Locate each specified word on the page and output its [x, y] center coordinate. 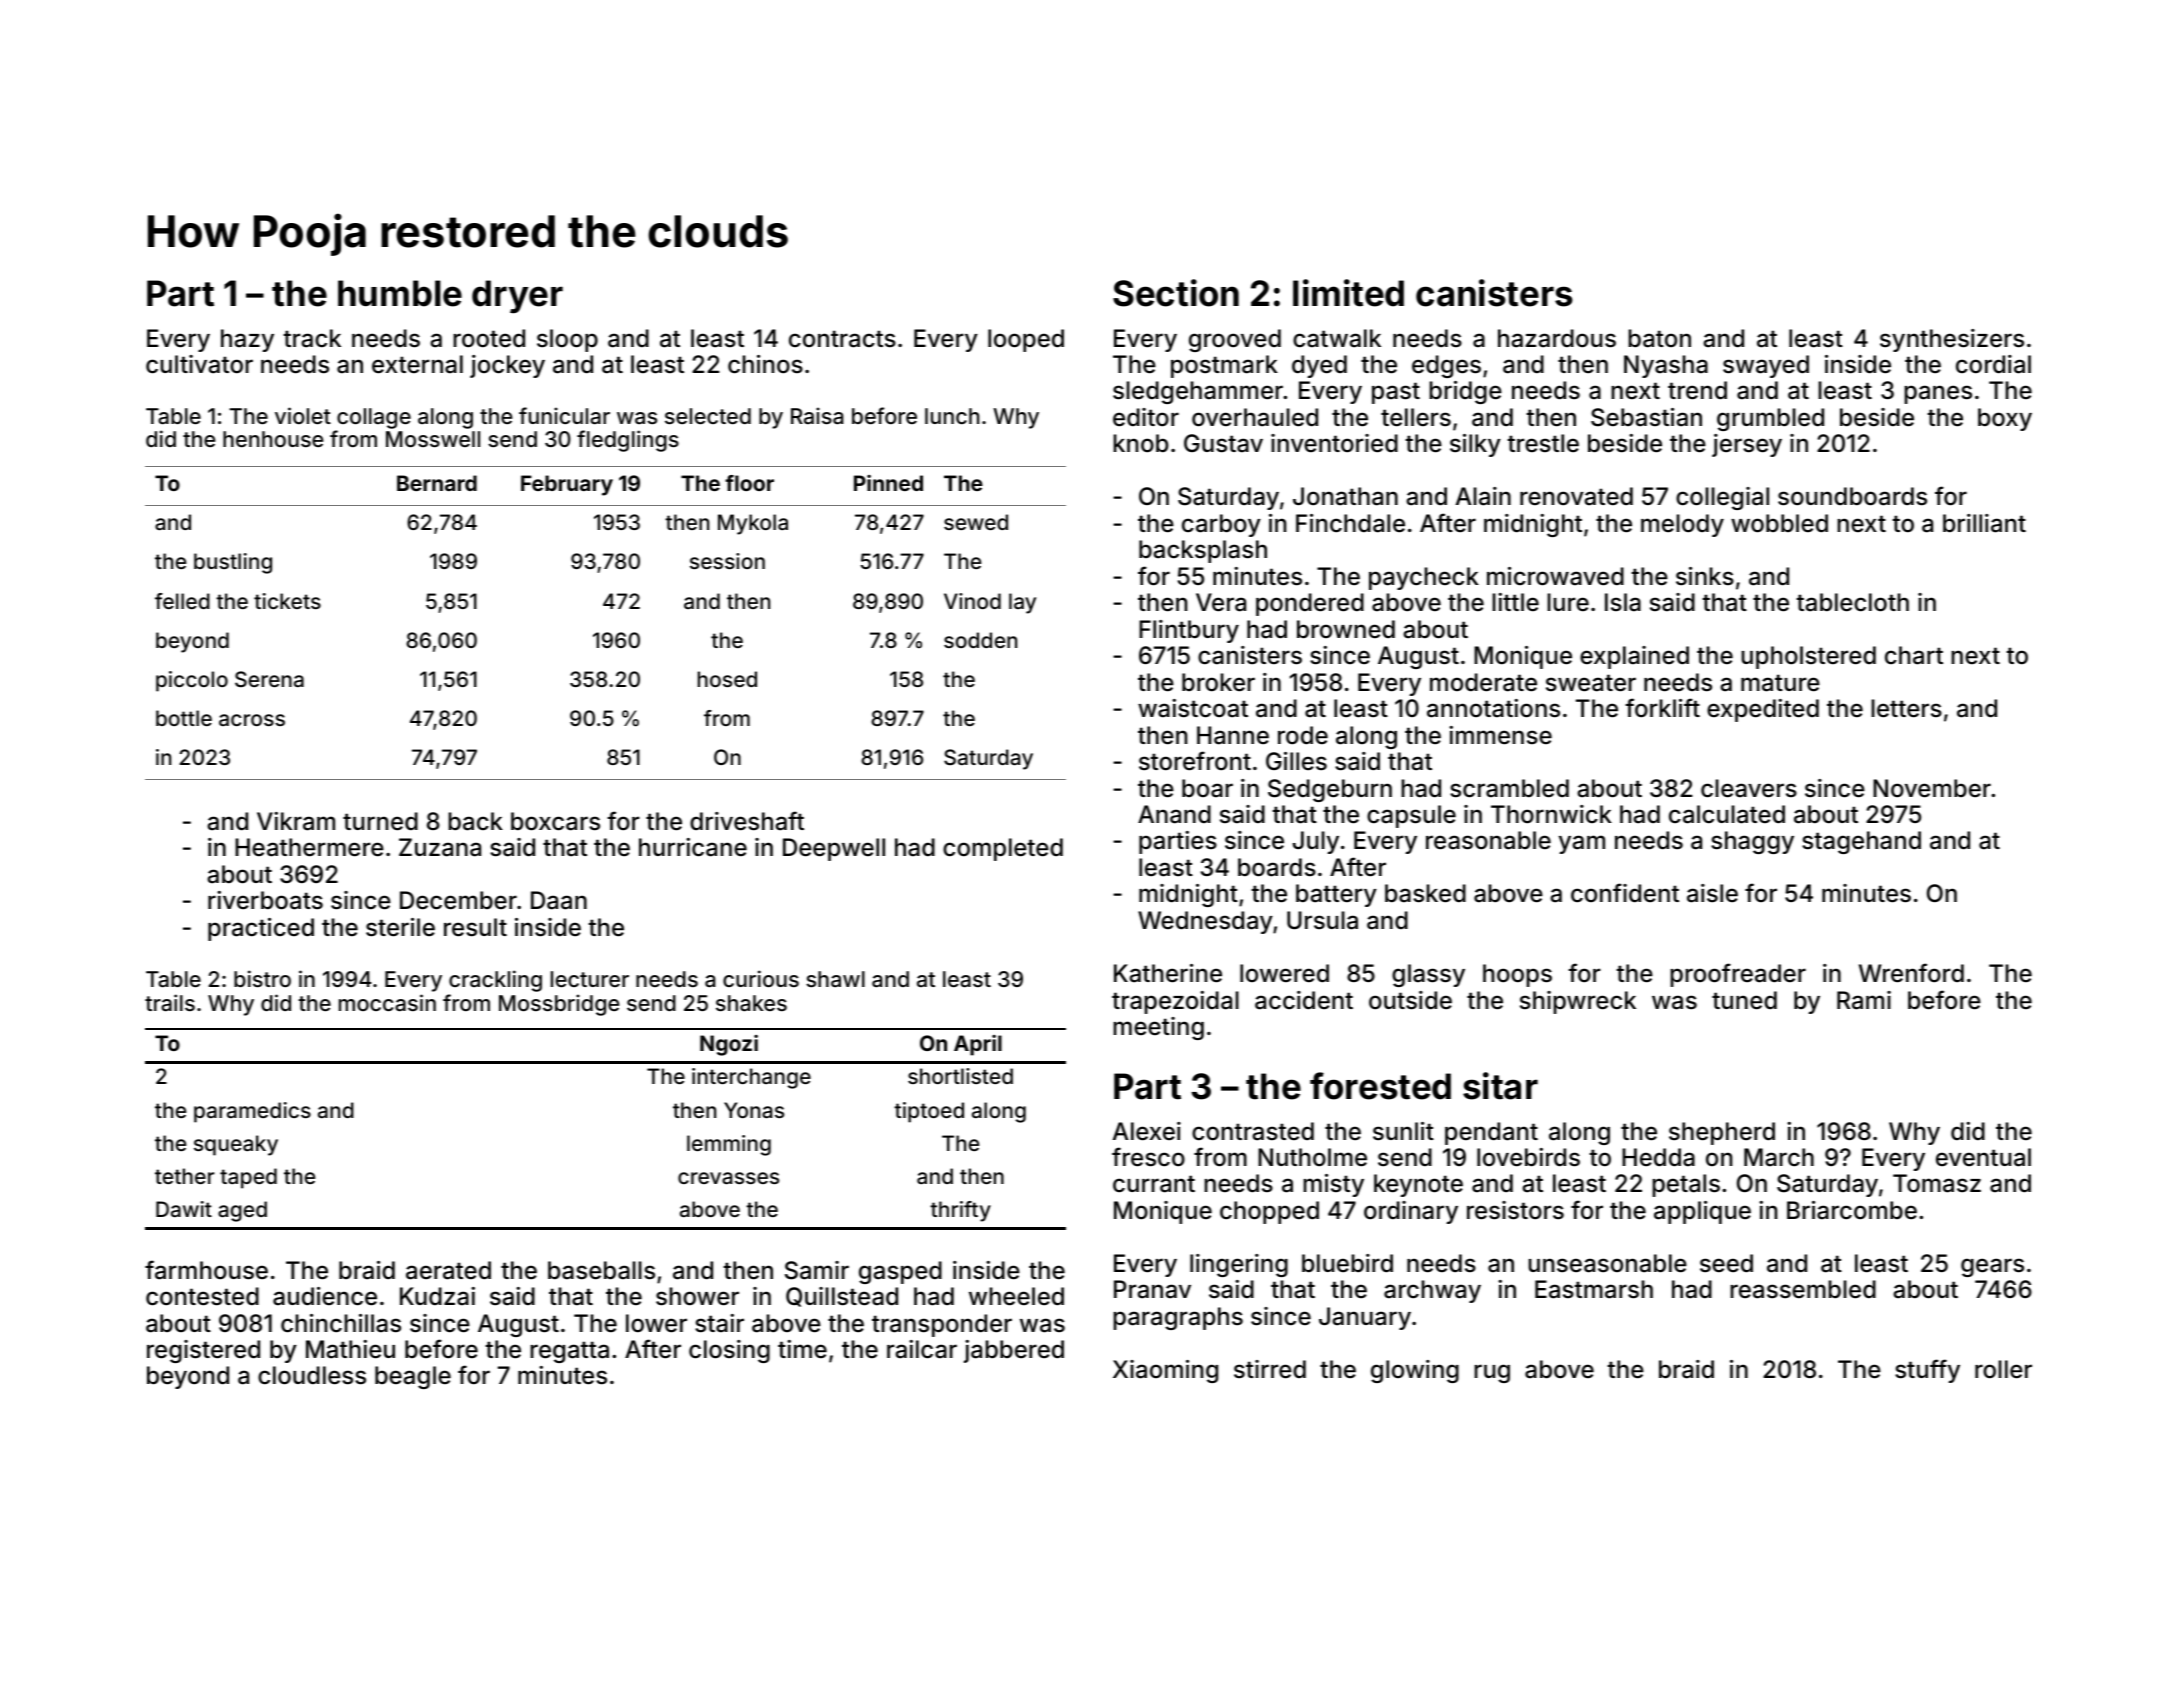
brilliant [1984, 523]
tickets [287, 601]
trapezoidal [1175, 1002]
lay [1022, 603]
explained [1634, 657]
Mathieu [350, 1349]
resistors [1515, 1210]
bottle [184, 718]
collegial [1722, 498]
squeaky [236, 1145]
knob [1140, 443]
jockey [507, 366]
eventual [1983, 1157]
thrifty [960, 1211]
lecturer [590, 979]
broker [1218, 682]
